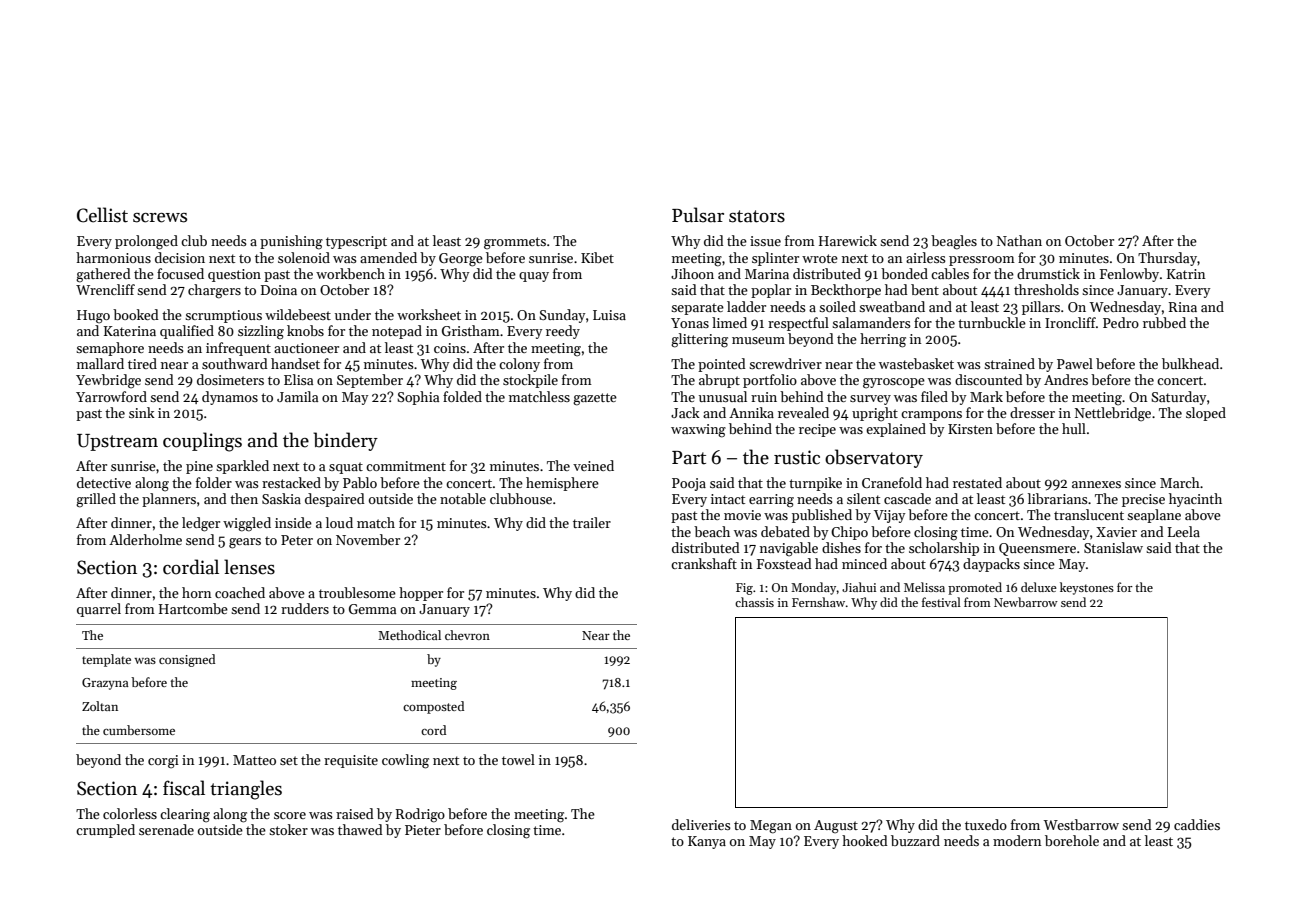 The height and width of the page is (924, 1308). Describe the element at coordinates (187, 660) in the page. I see `consigned` at that location.
